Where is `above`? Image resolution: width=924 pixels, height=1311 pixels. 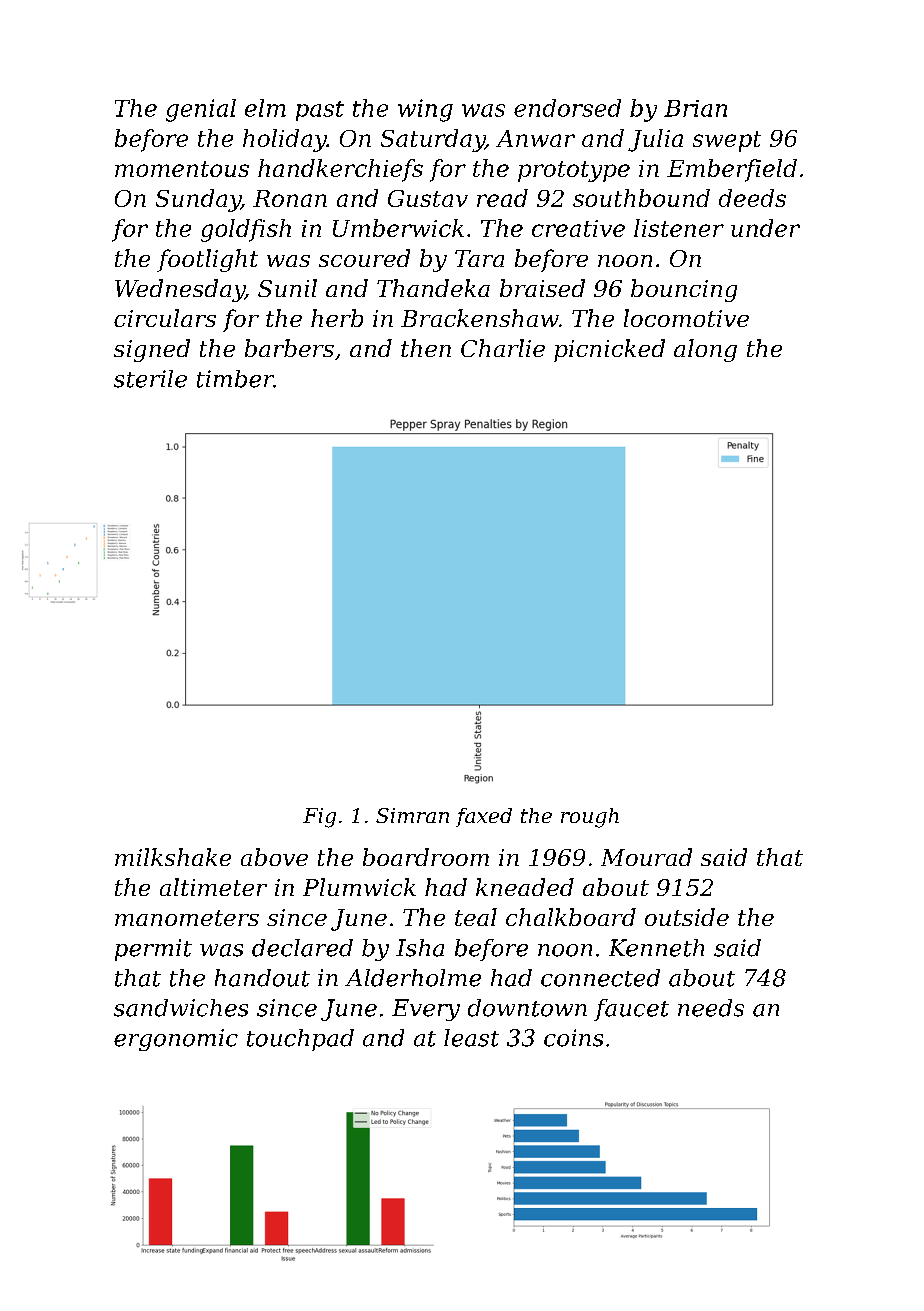
above is located at coordinates (274, 857).
